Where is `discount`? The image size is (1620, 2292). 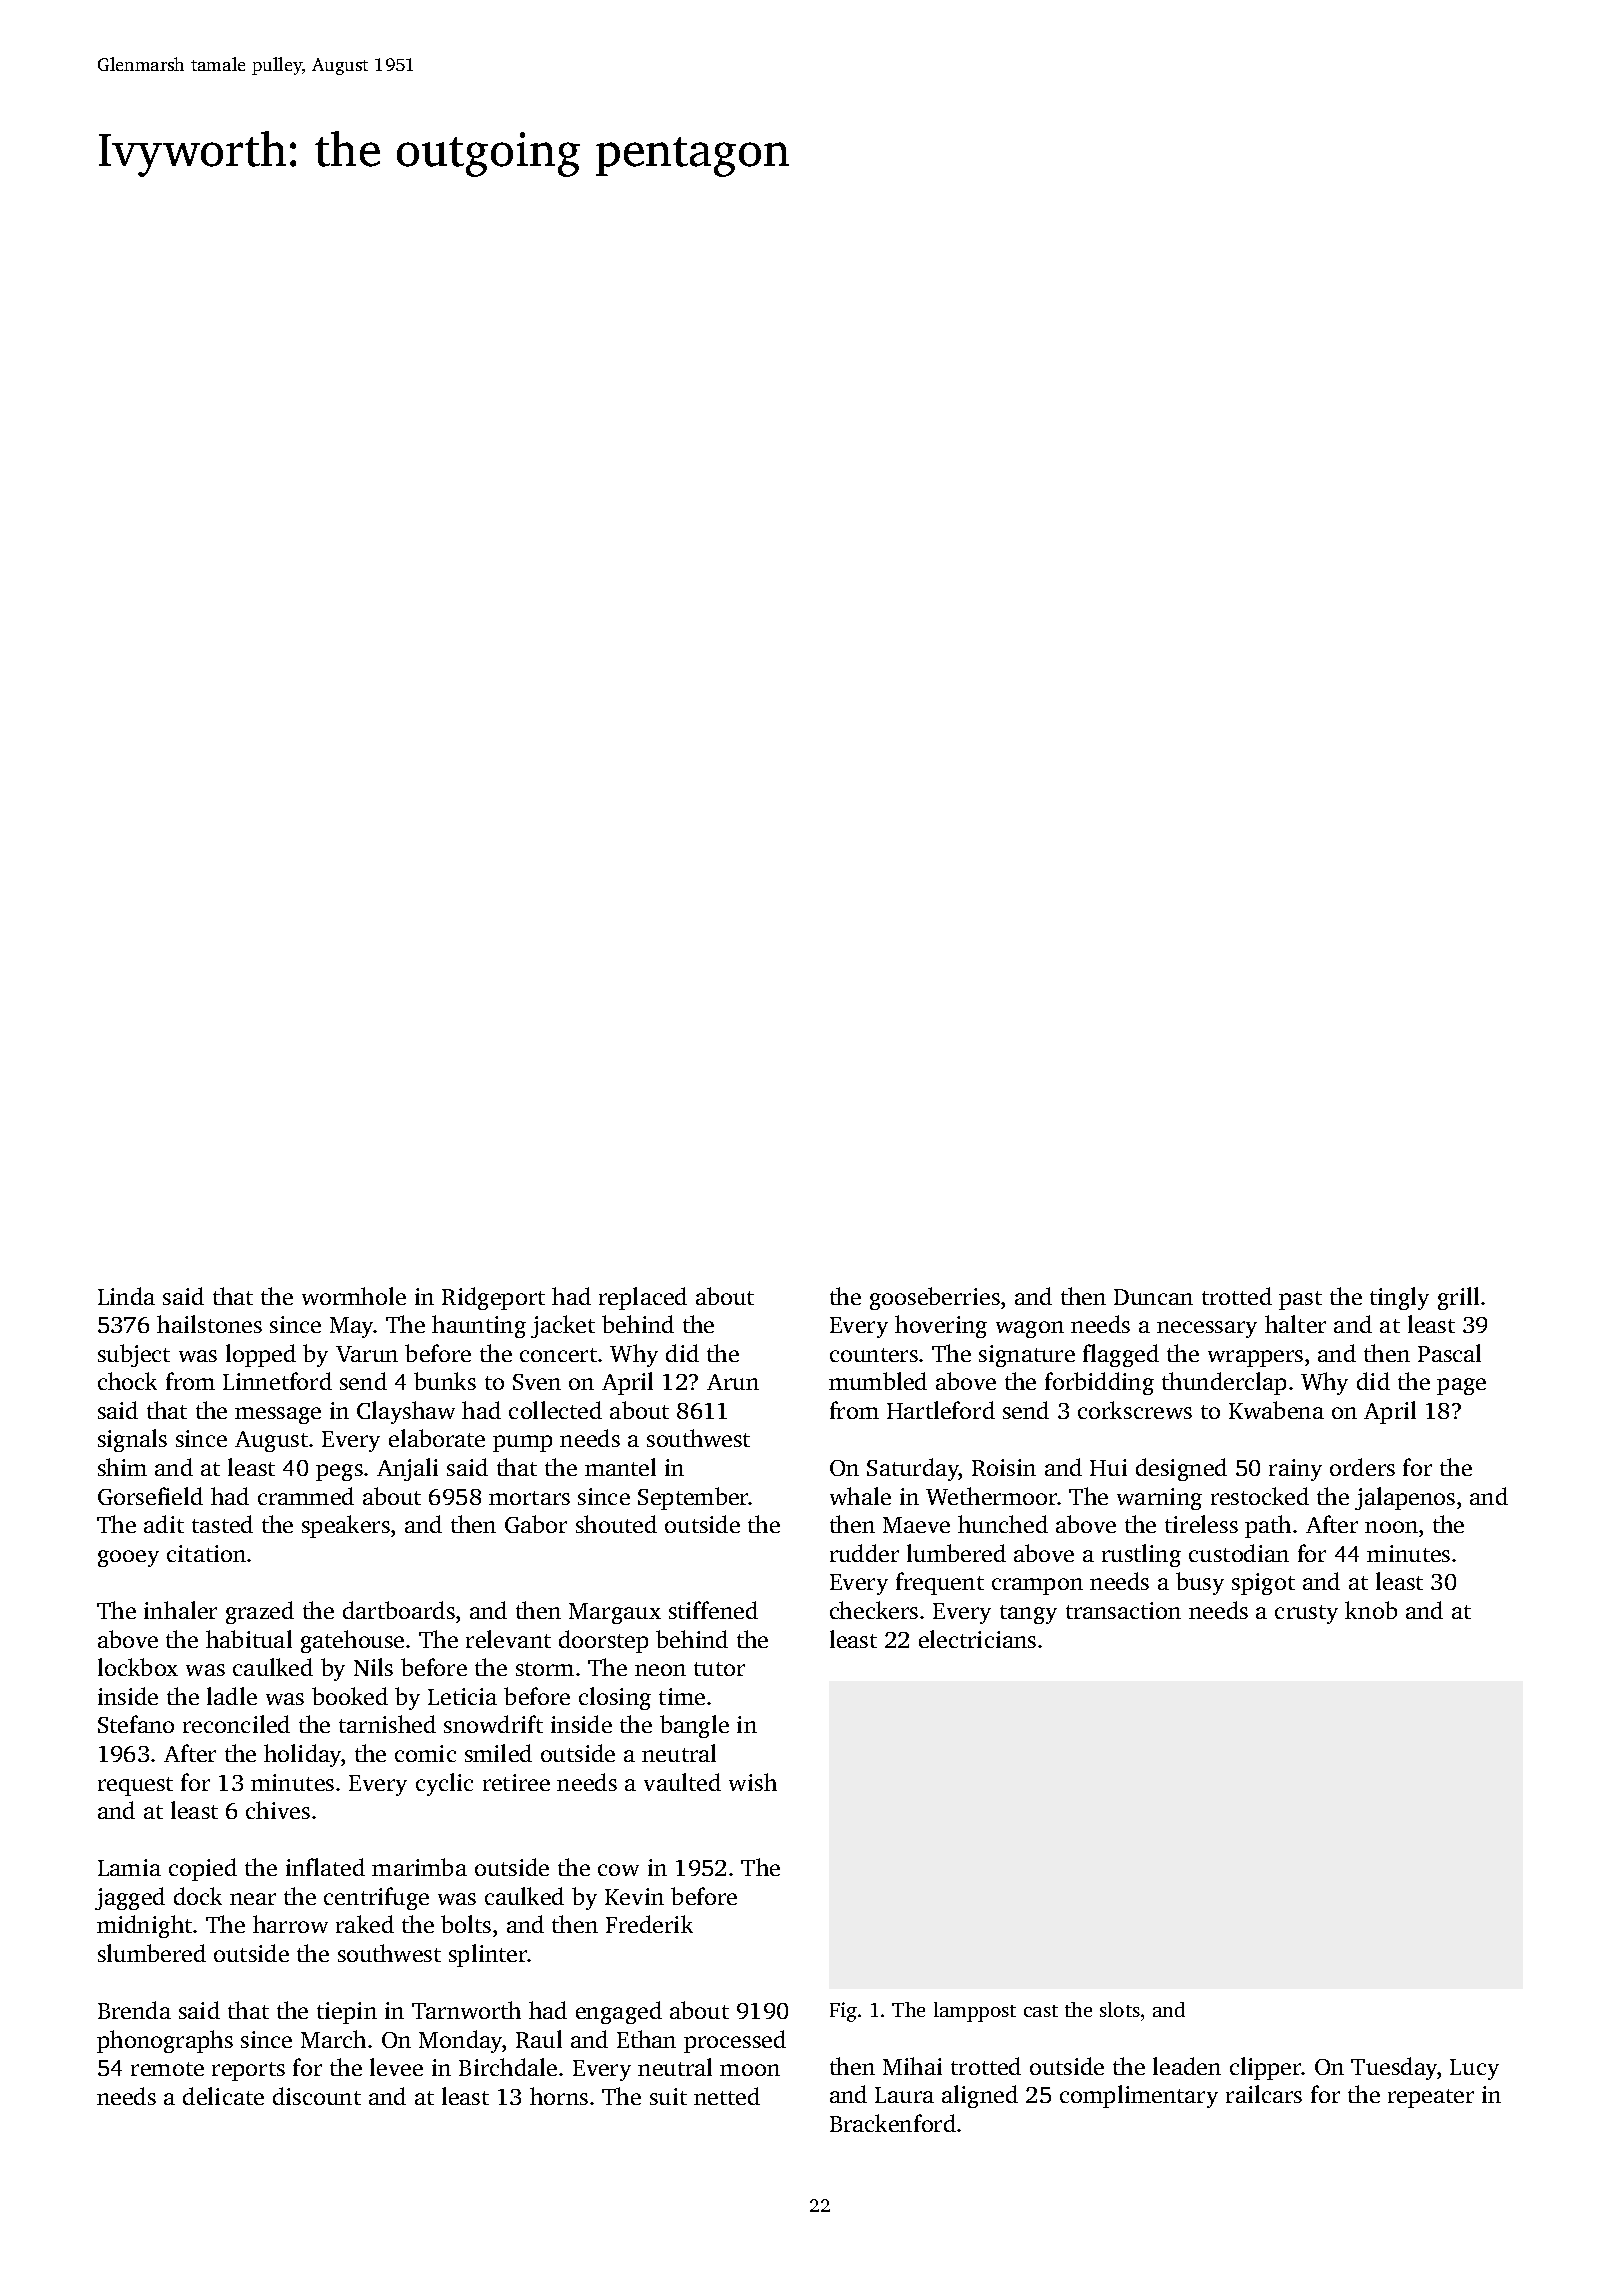
discount is located at coordinates (317, 2096).
